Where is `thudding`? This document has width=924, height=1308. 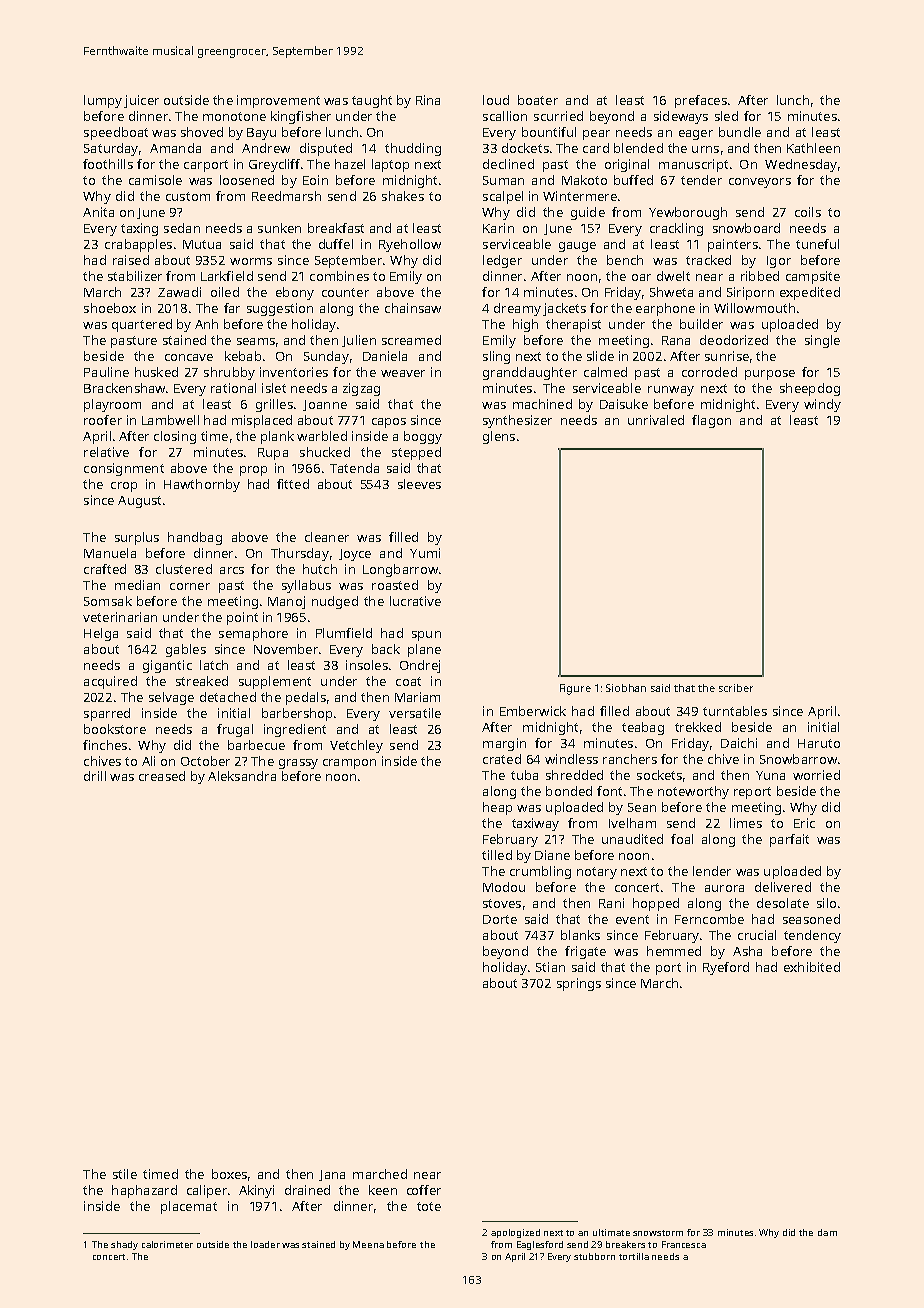
thudding is located at coordinates (413, 149).
